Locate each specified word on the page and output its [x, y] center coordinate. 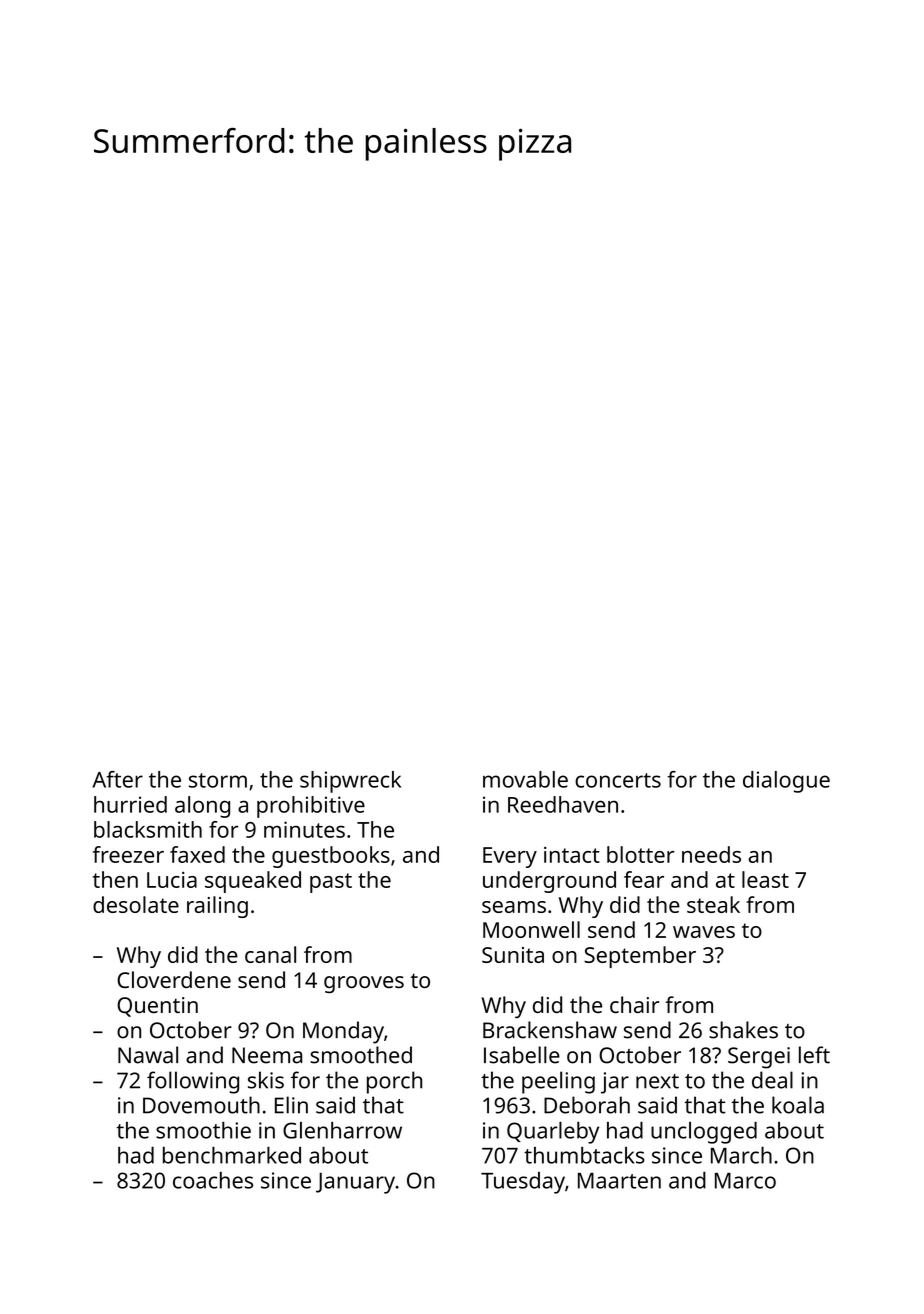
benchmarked [232, 1155]
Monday [343, 1032]
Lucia [172, 880]
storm [218, 780]
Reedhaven [563, 804]
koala [798, 1105]
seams [514, 907]
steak [713, 904]
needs [711, 854]
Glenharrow [342, 1130]
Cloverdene [174, 979]
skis [266, 1080]
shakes [743, 1030]
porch [394, 1082]
